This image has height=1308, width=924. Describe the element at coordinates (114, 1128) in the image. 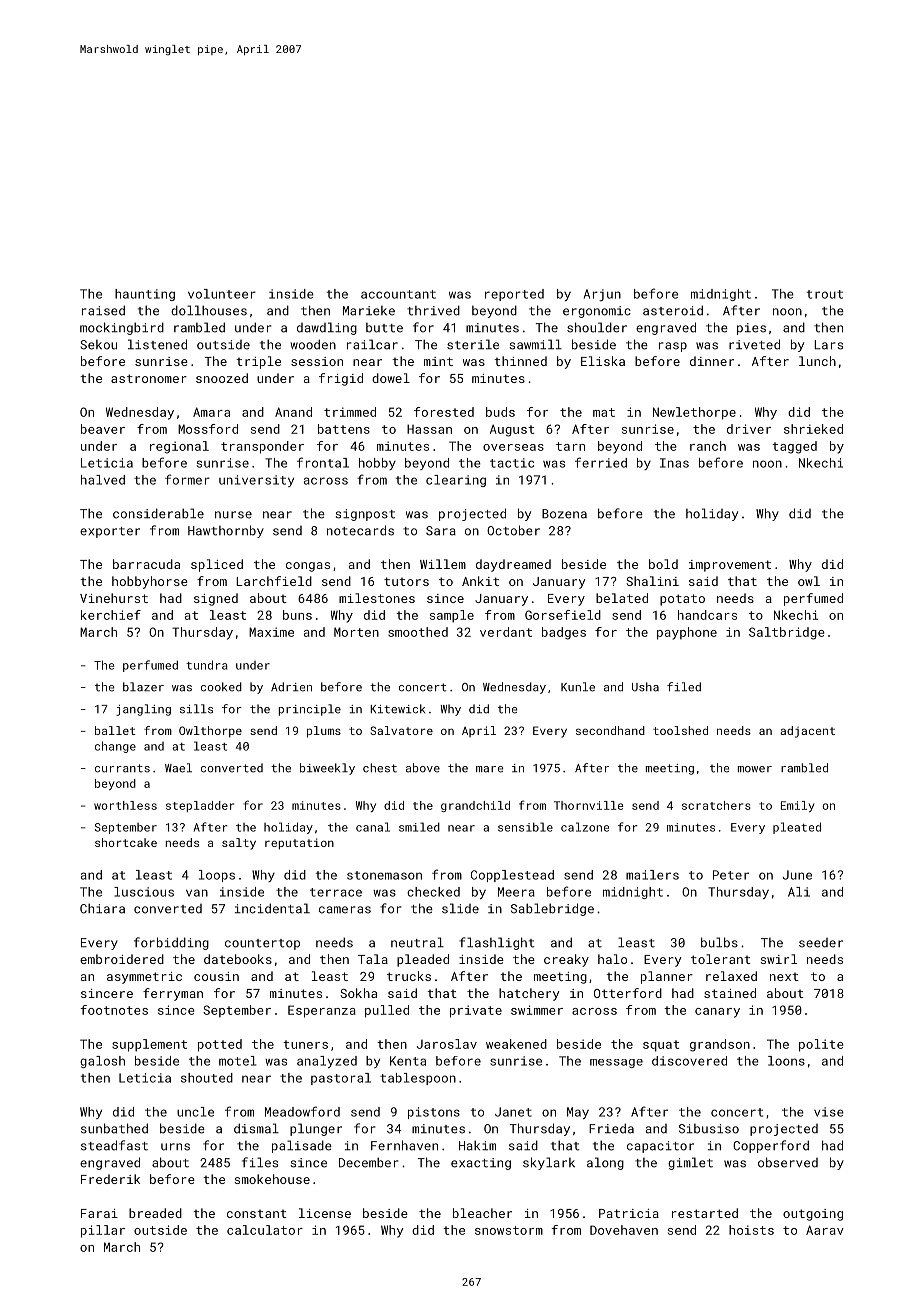

I see `sunbathed` at that location.
